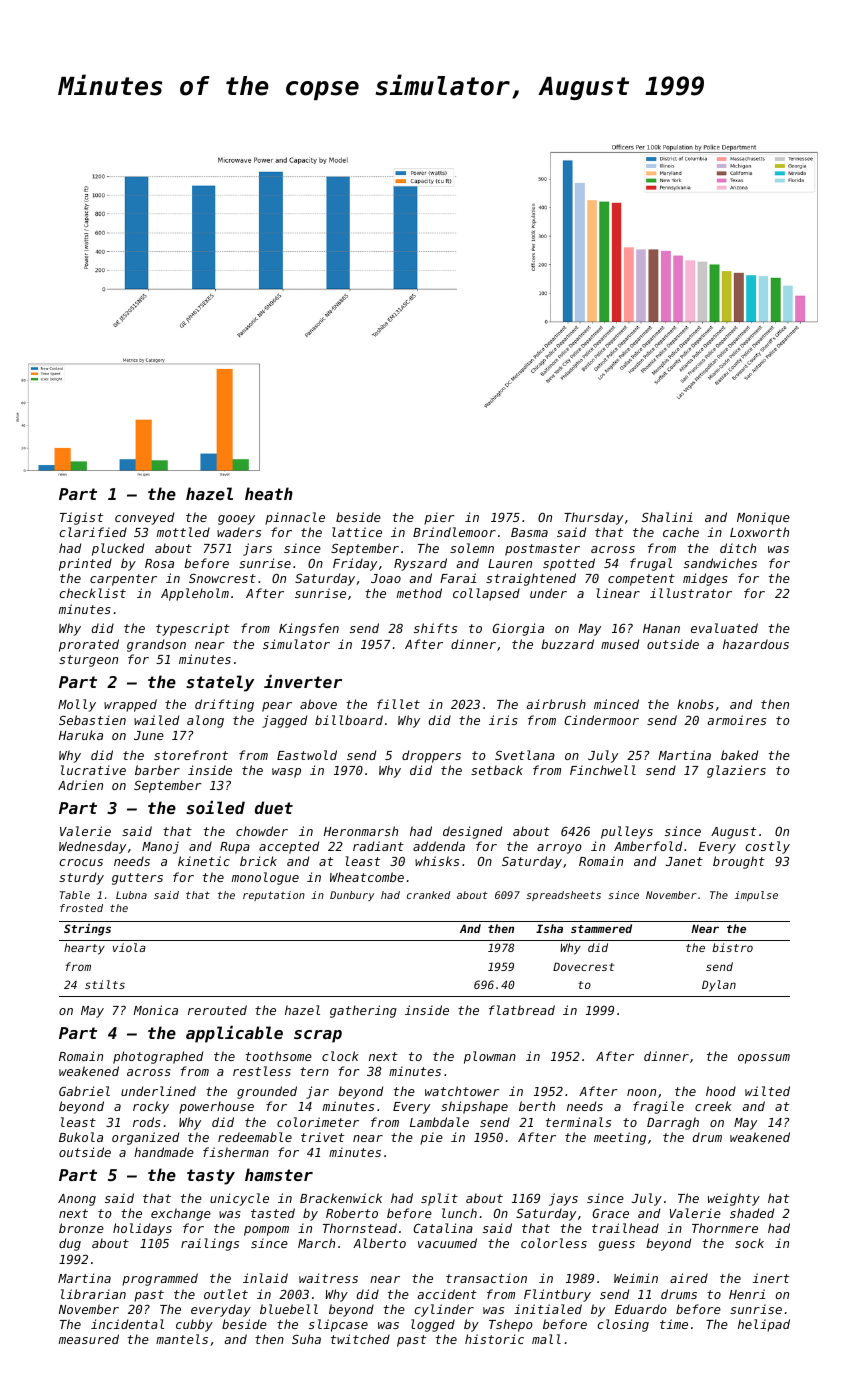 This screenshot has height=1400, width=849. I want to click on Shalini, so click(667, 517).
